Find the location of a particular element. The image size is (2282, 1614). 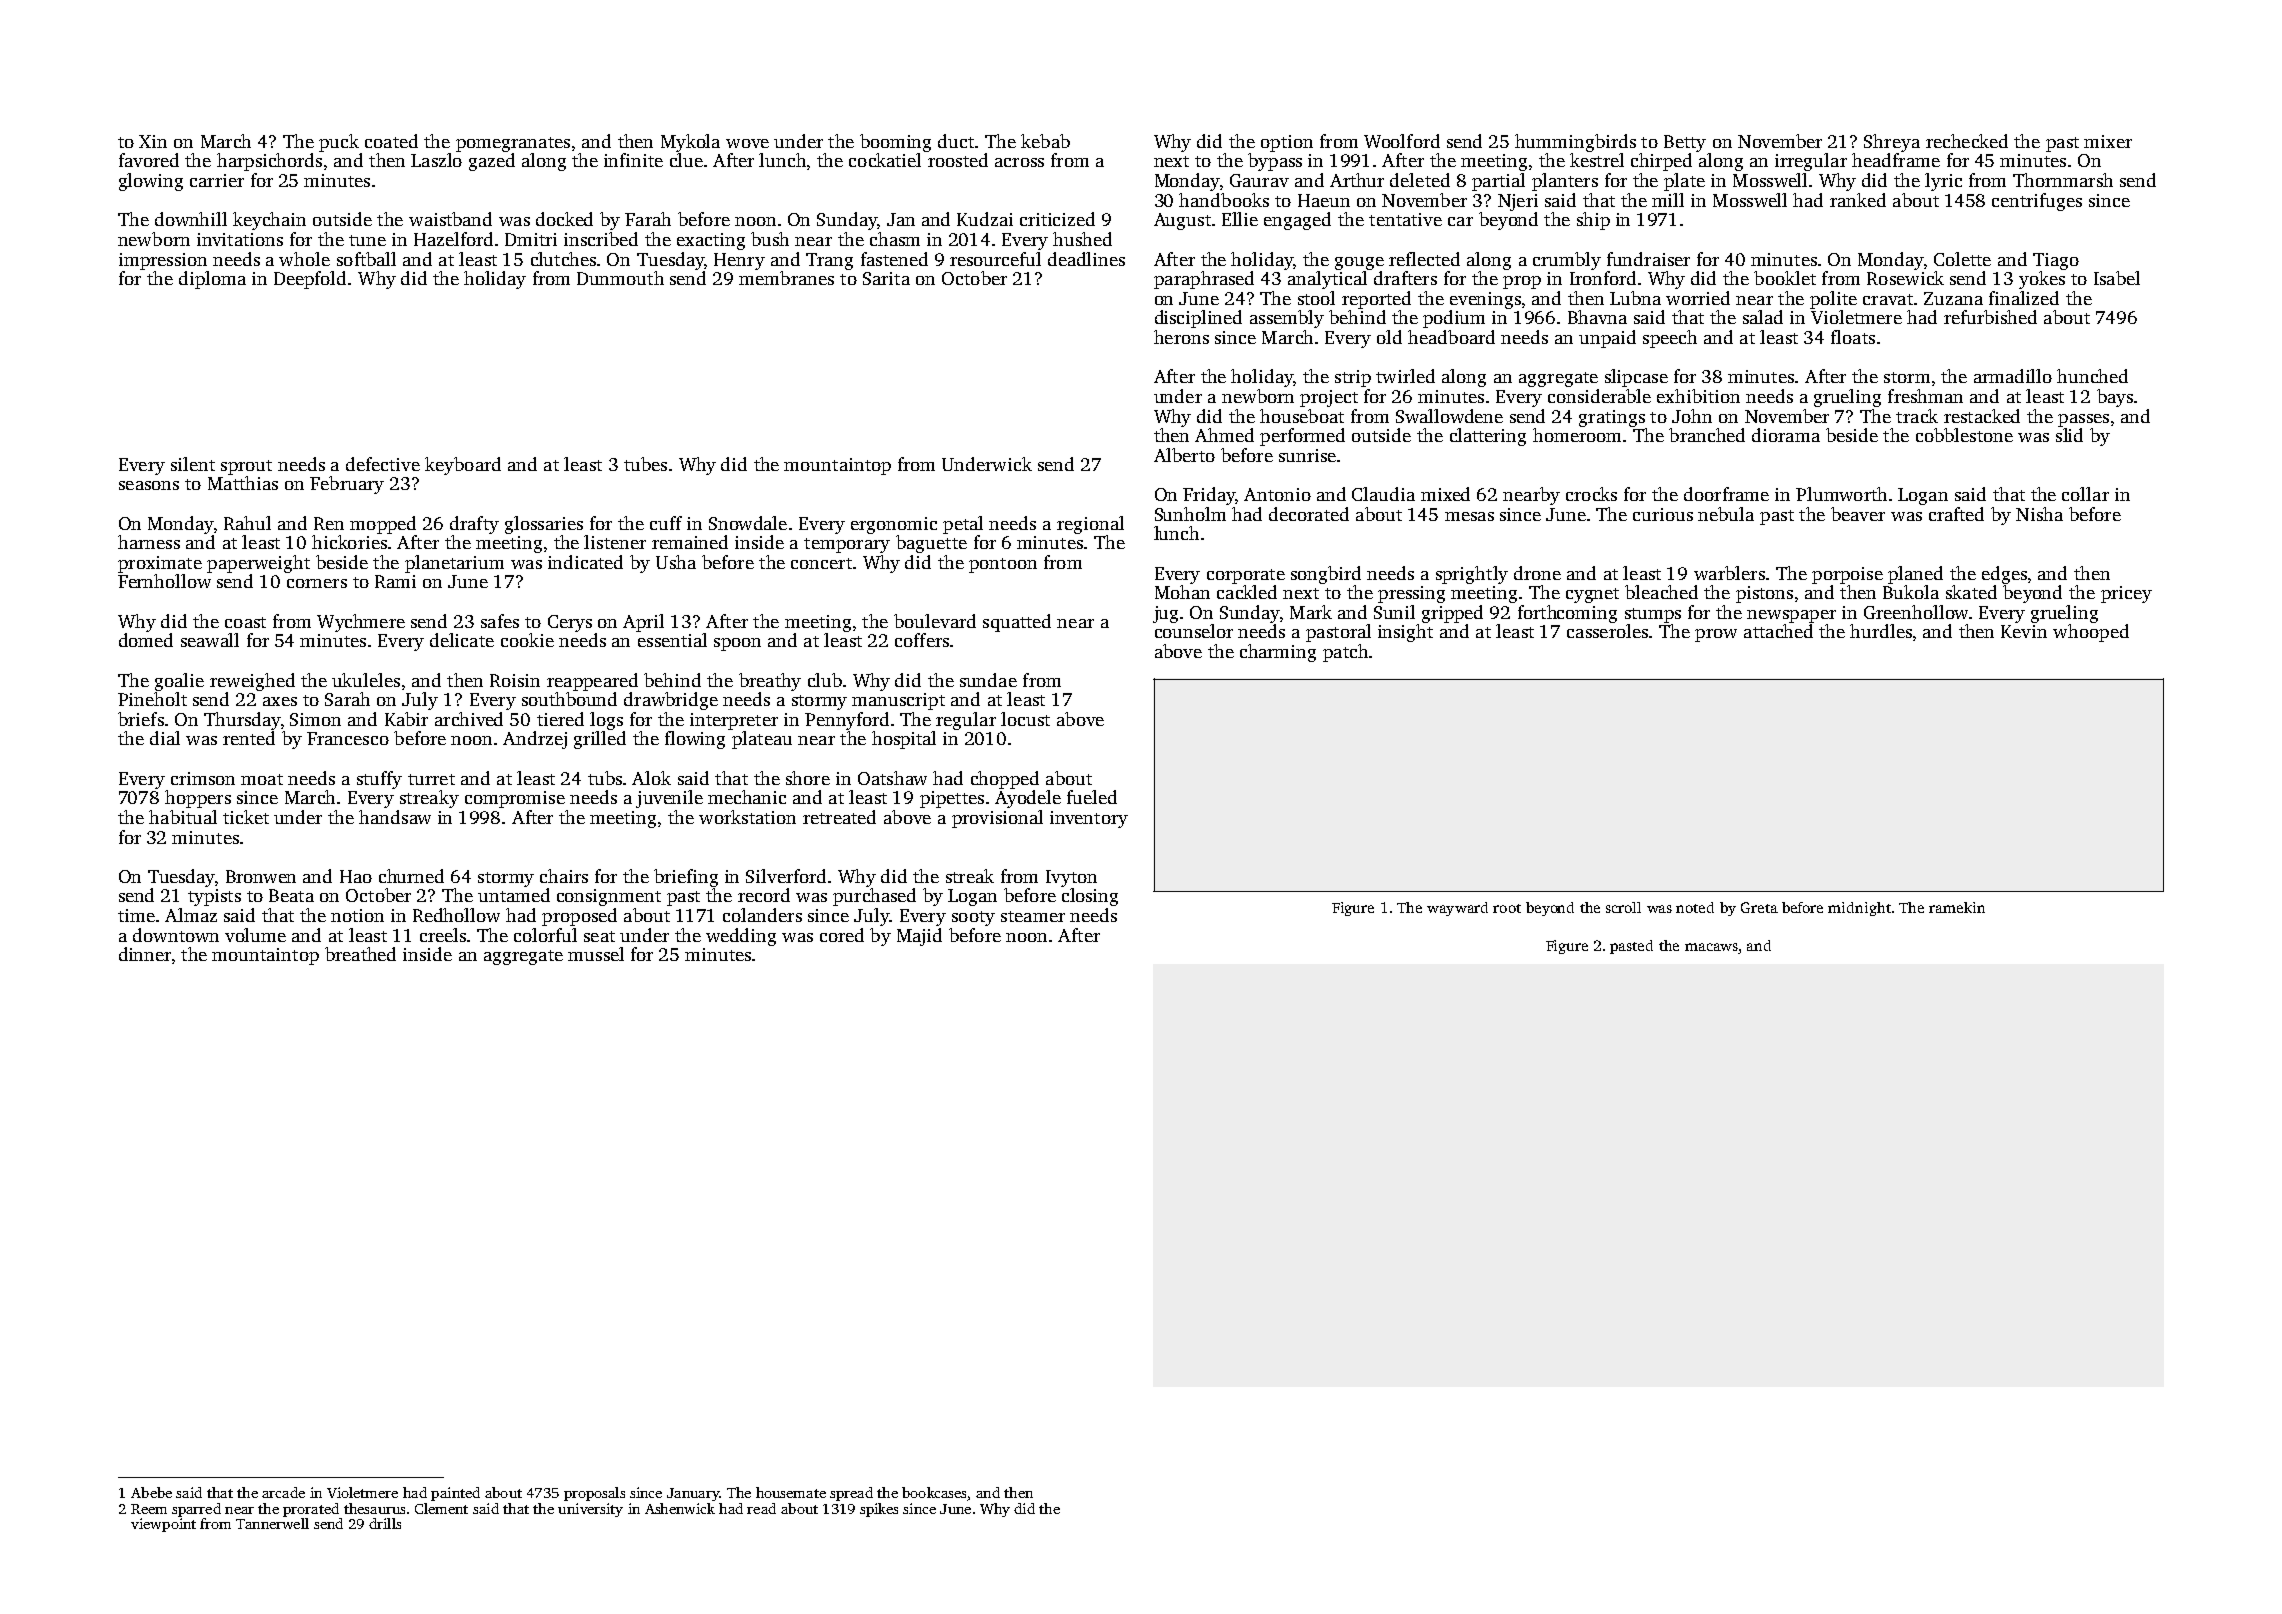

mixer is located at coordinates (2108, 141).
